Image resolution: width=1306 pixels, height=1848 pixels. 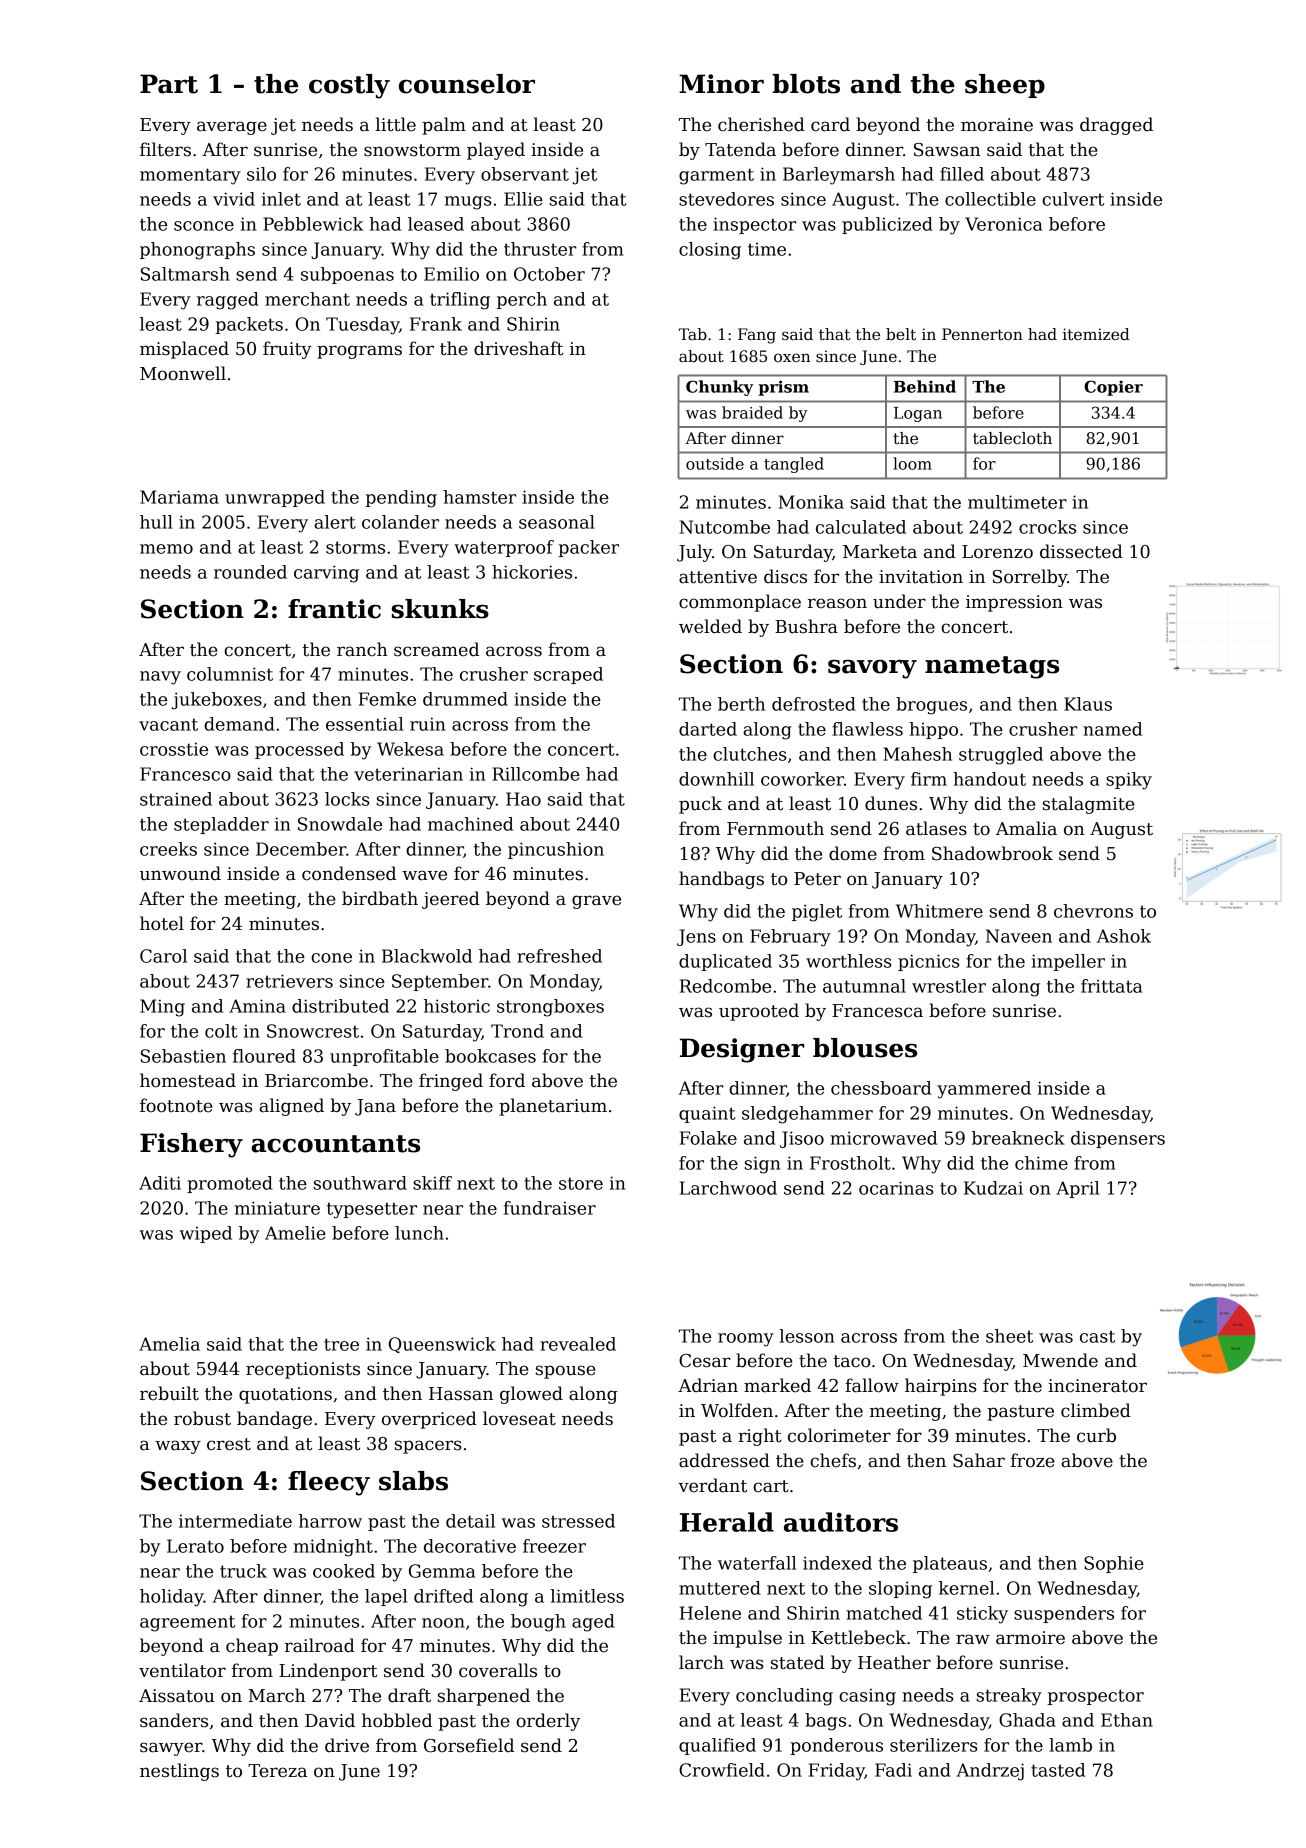 I want to click on Tereza, so click(x=277, y=1771).
